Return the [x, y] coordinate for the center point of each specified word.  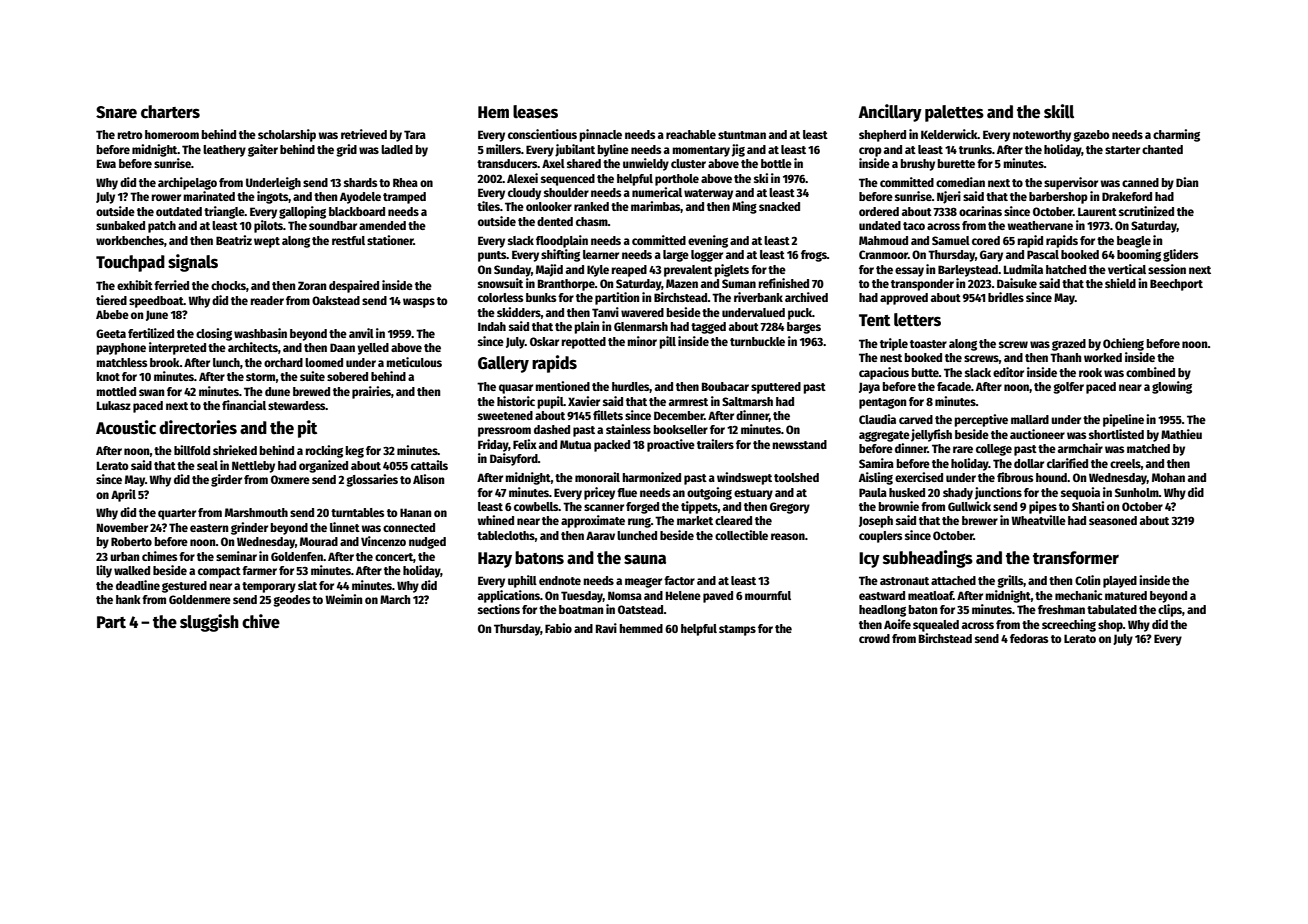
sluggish [209, 623]
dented [555, 221]
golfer [1068, 388]
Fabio [558, 628]
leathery [224, 151]
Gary [991, 256]
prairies [371, 392]
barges [804, 328]
